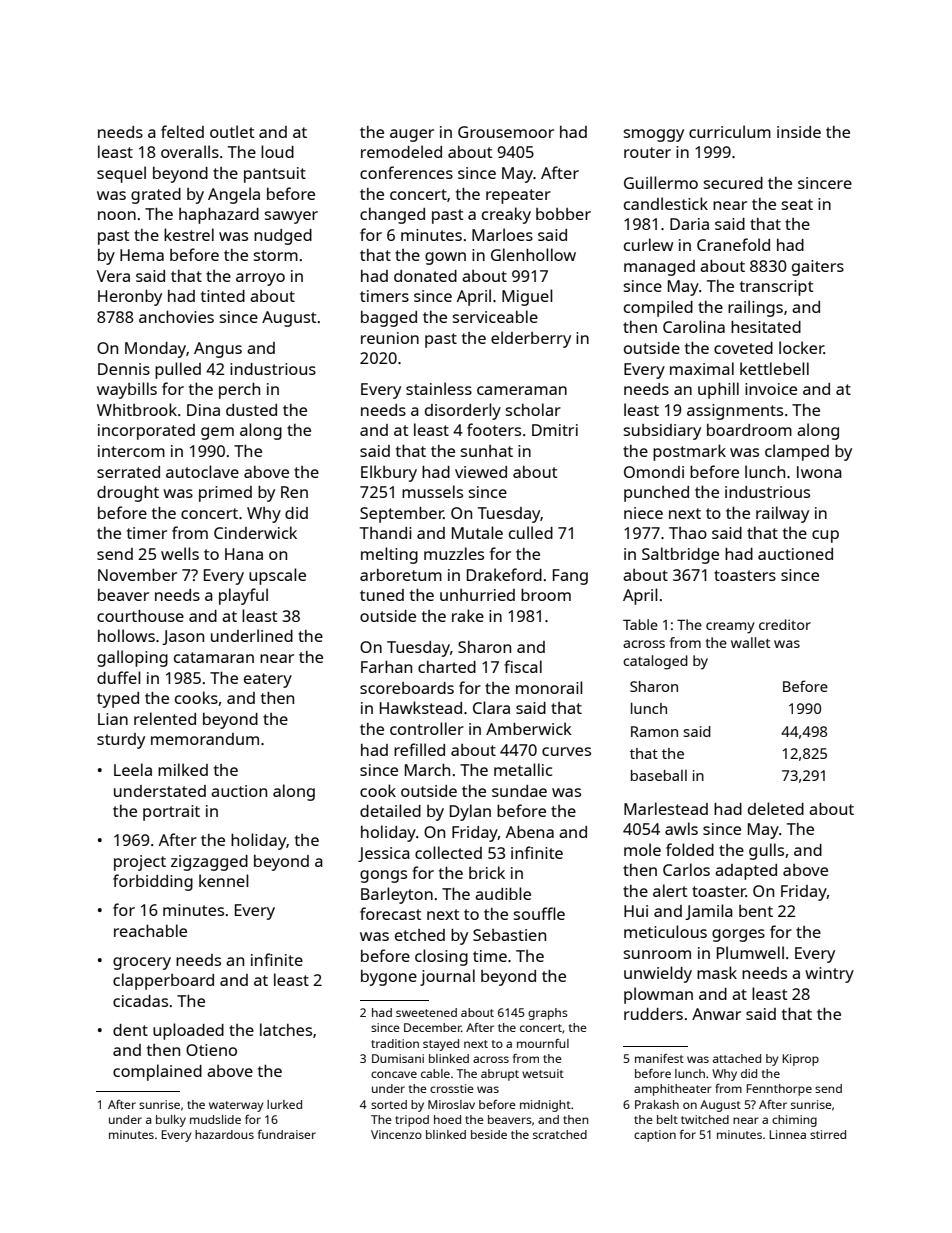 This image has height=1233, width=952. What do you see at coordinates (130, 298) in the image?
I see `Heronby` at bounding box center [130, 298].
